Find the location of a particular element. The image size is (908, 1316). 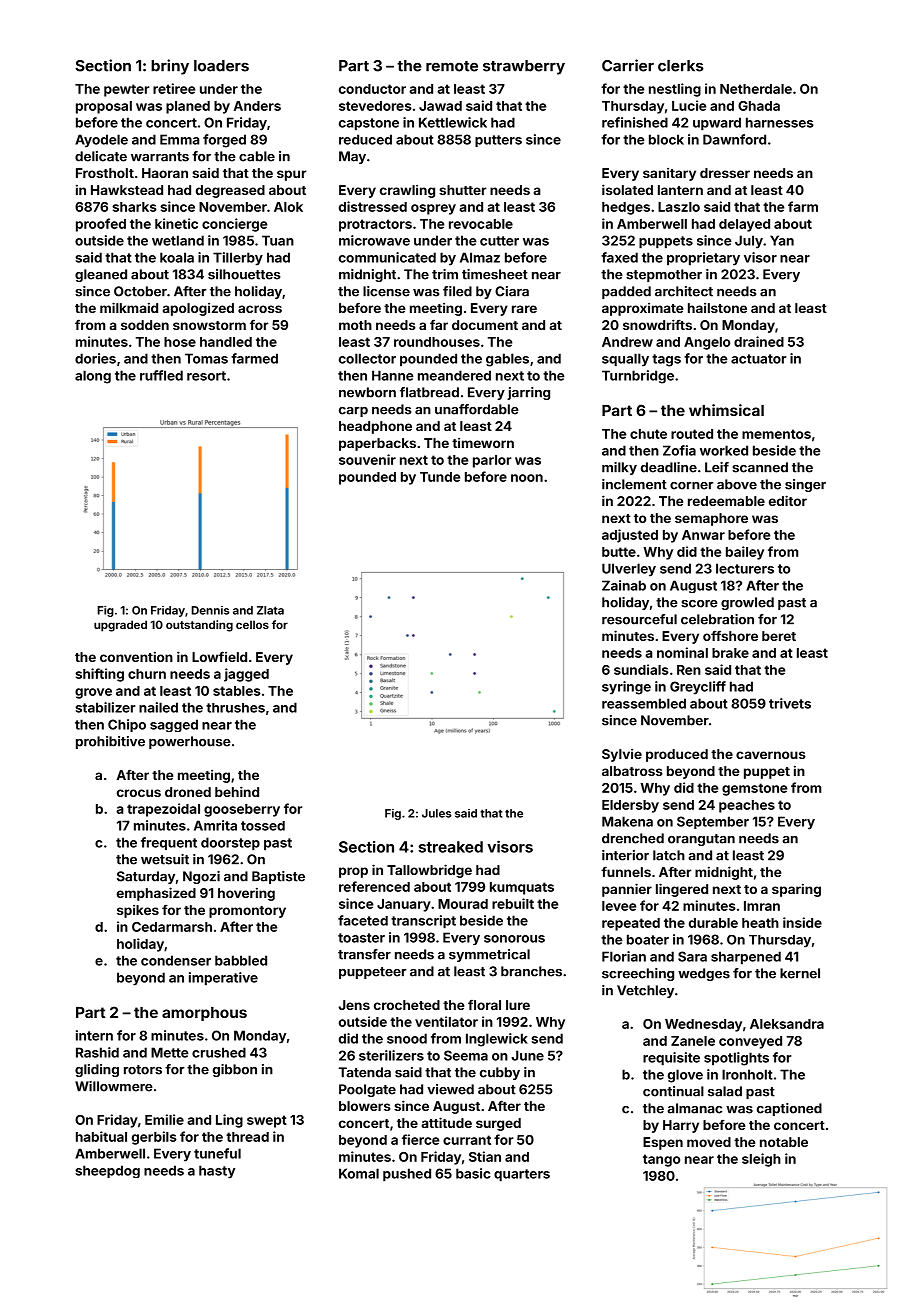

headphone is located at coordinates (375, 427).
